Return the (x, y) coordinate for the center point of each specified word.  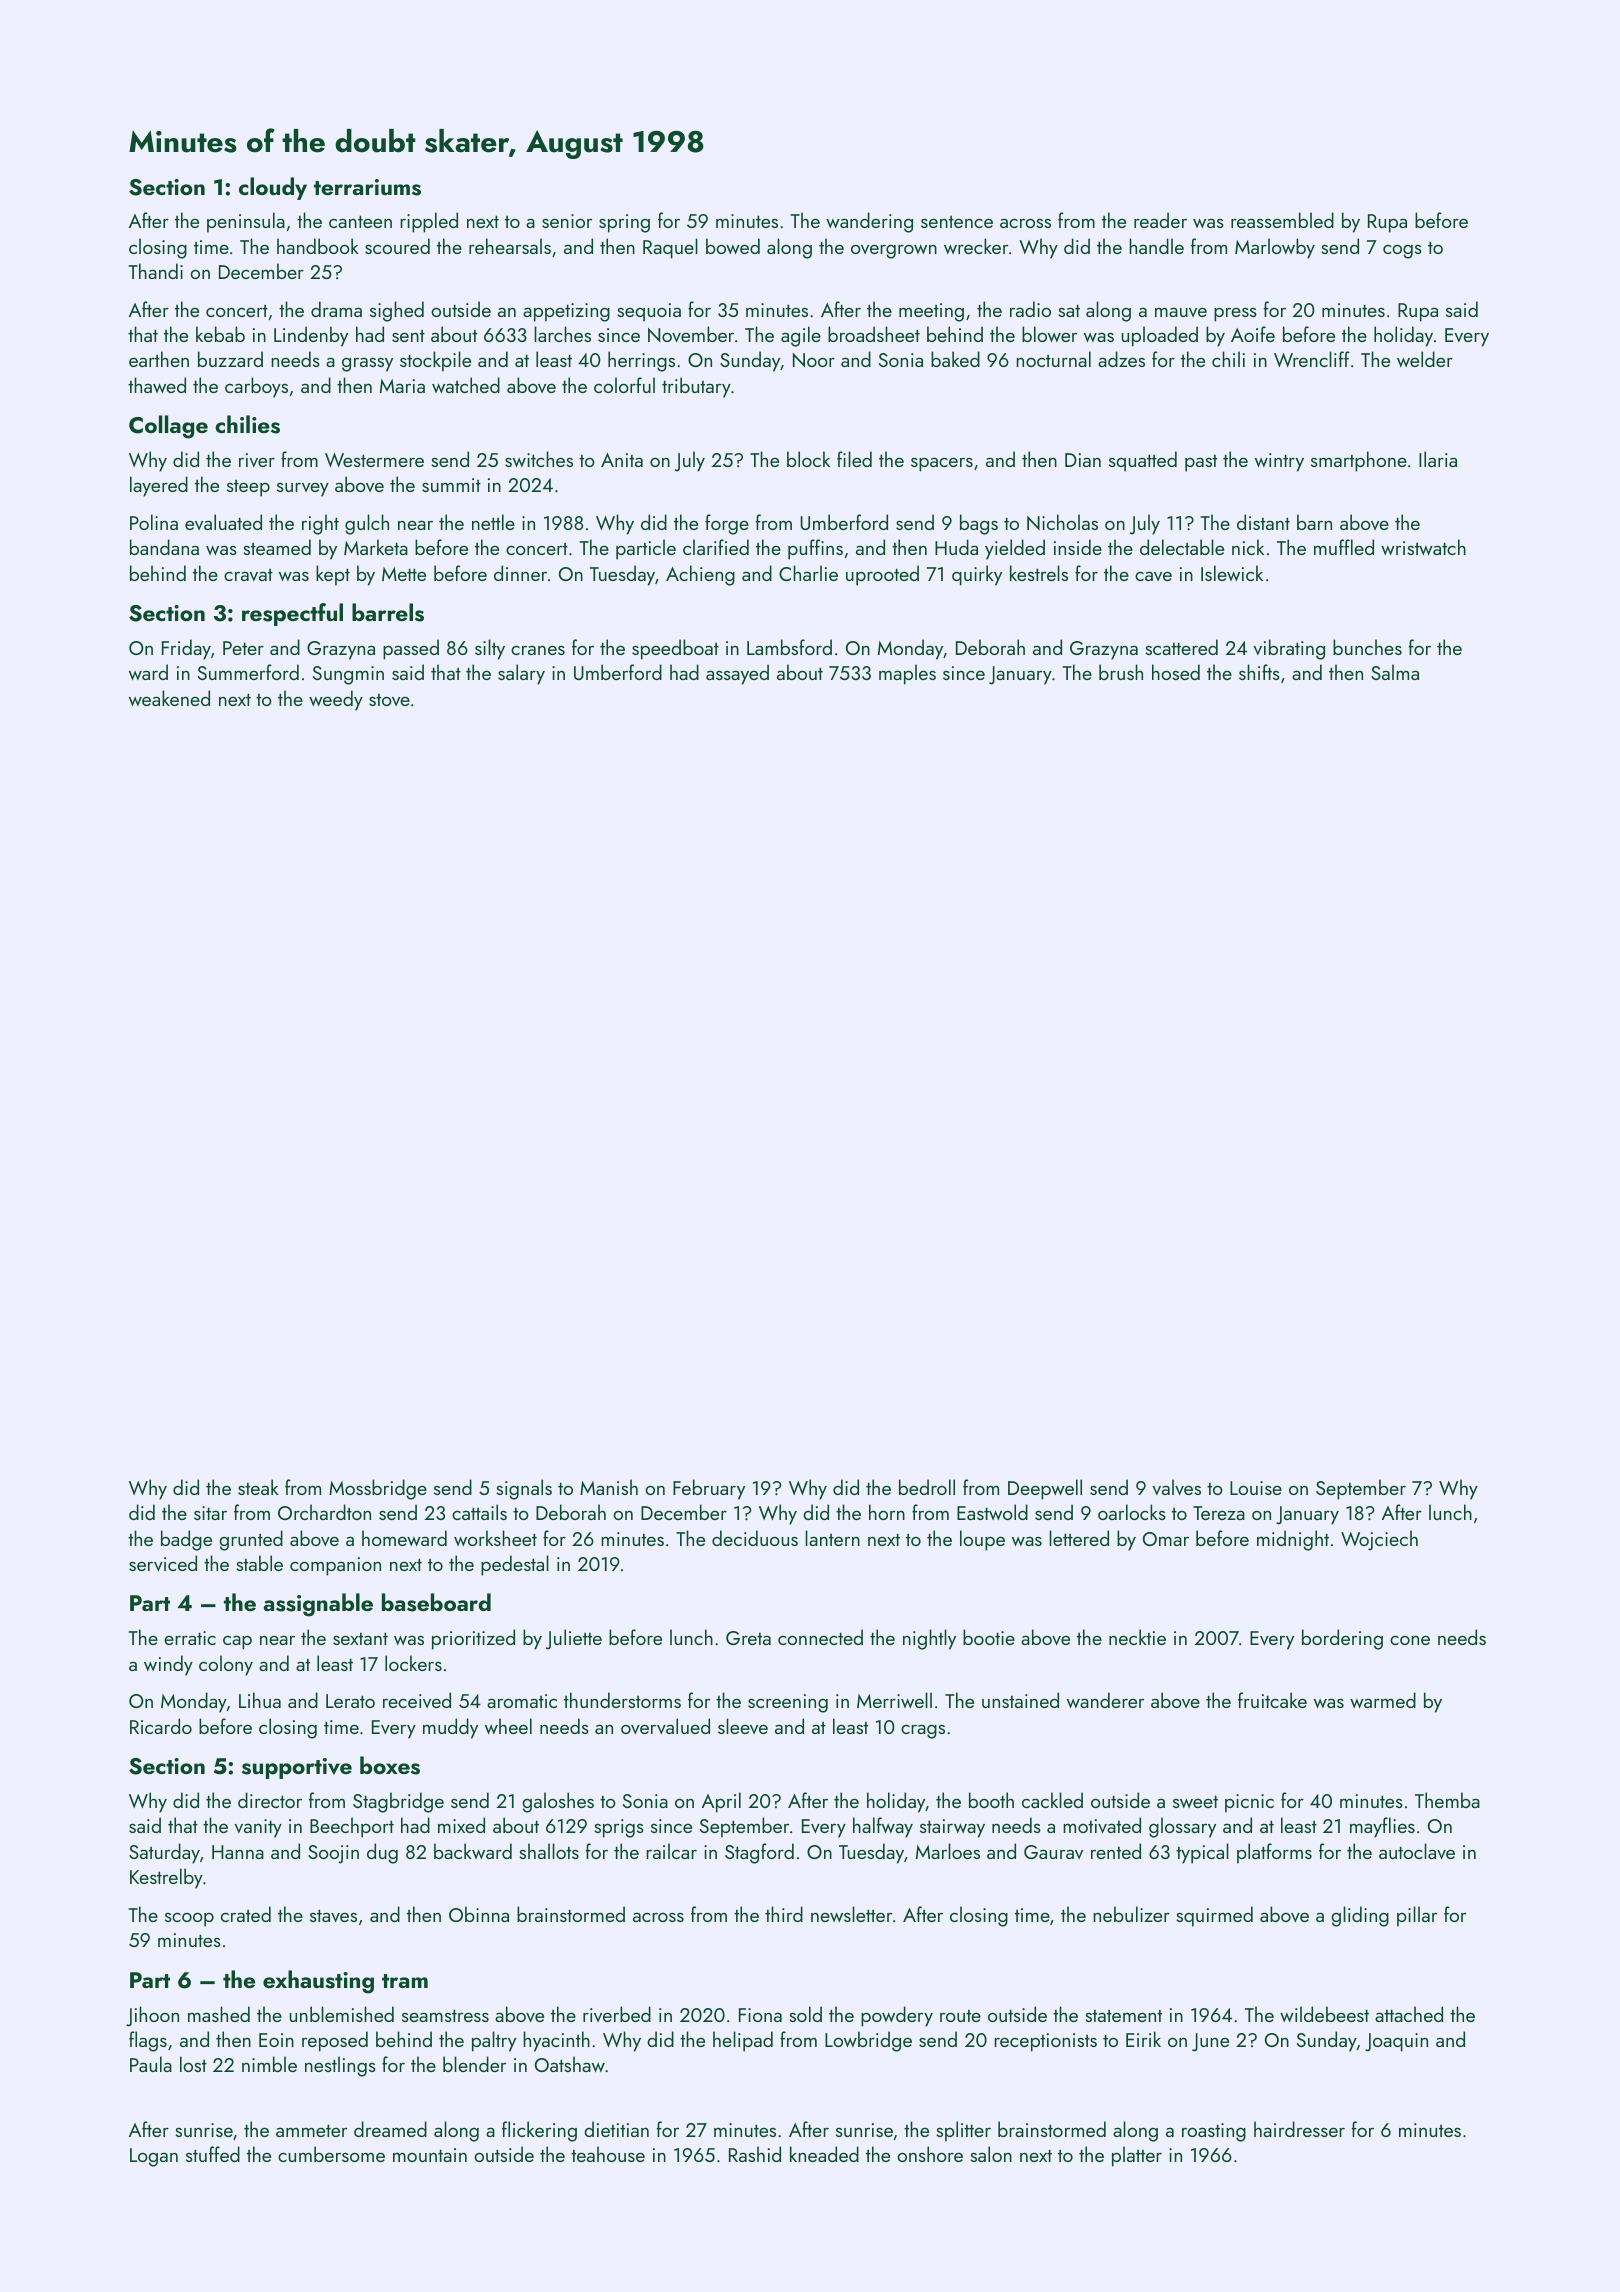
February (709, 1489)
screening (788, 1703)
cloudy (273, 188)
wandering (869, 222)
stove (389, 700)
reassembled (1282, 220)
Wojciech (1379, 1540)
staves (333, 1915)
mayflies (1382, 1827)
